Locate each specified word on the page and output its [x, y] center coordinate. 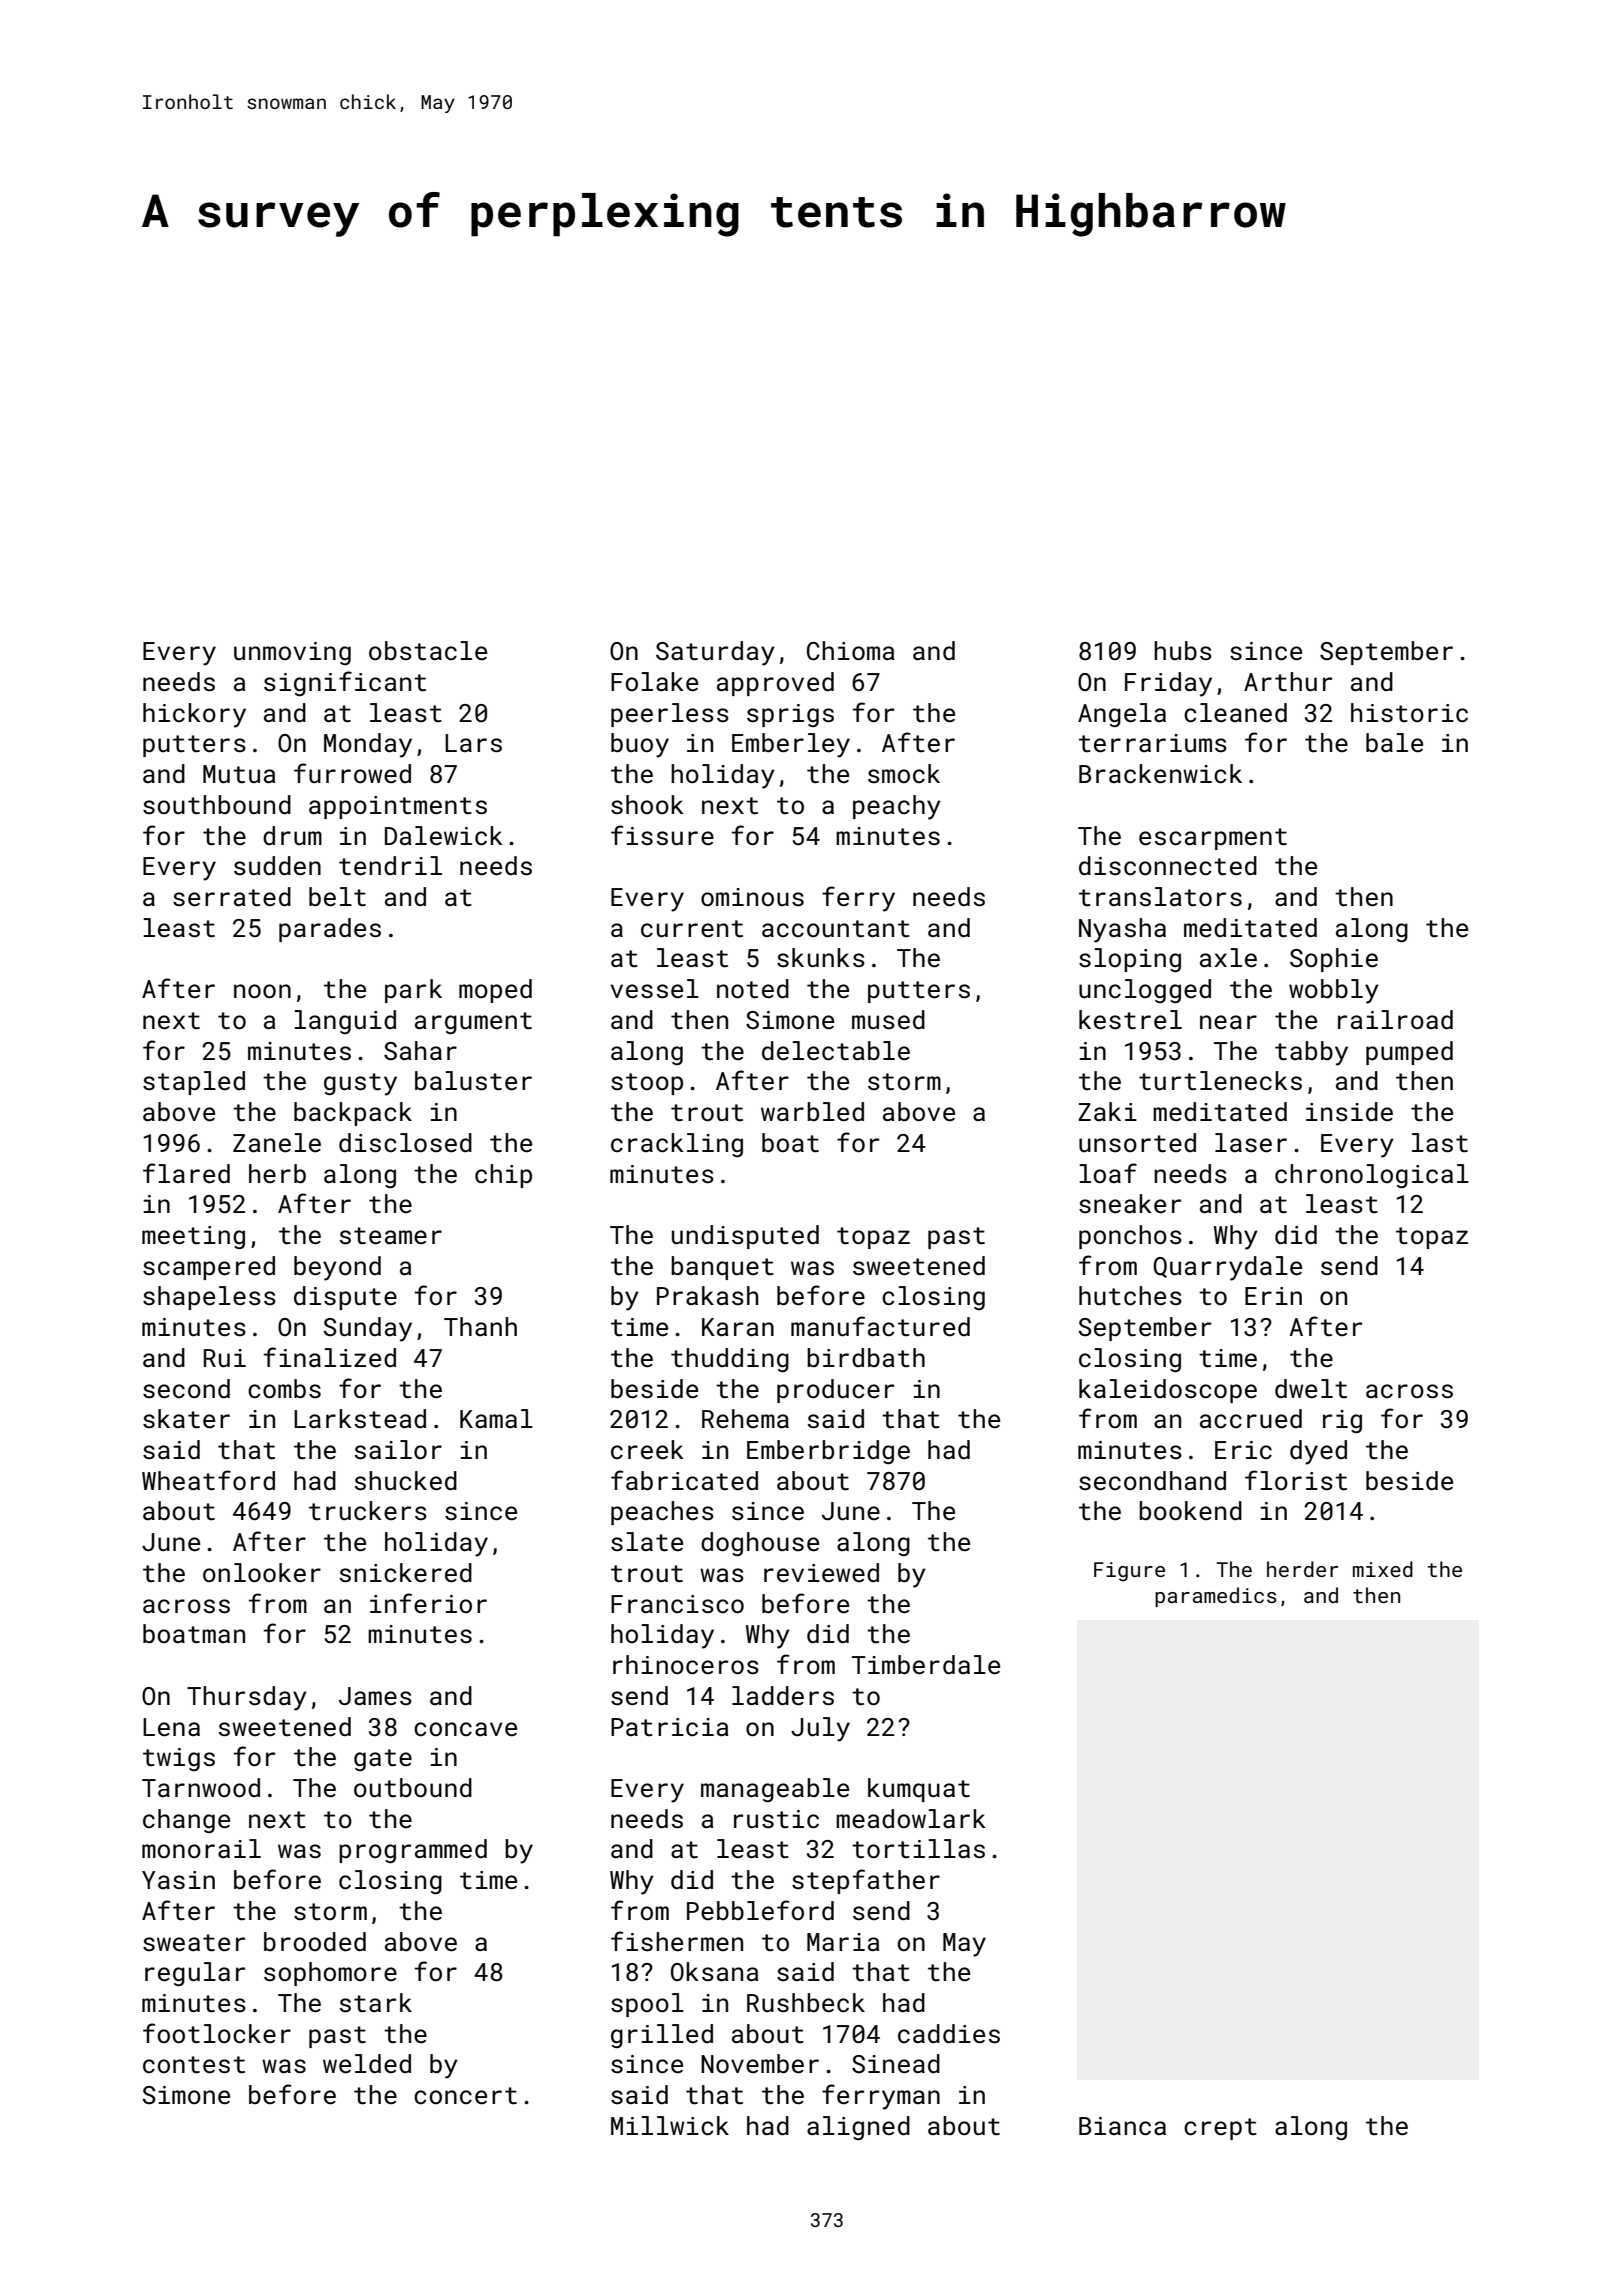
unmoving [292, 653]
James [375, 1696]
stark [376, 2003]
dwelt [1311, 1389]
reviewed [821, 1573]
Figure [1129, 1572]
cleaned [1235, 713]
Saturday [715, 653]
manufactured [880, 1326]
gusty [360, 1084]
